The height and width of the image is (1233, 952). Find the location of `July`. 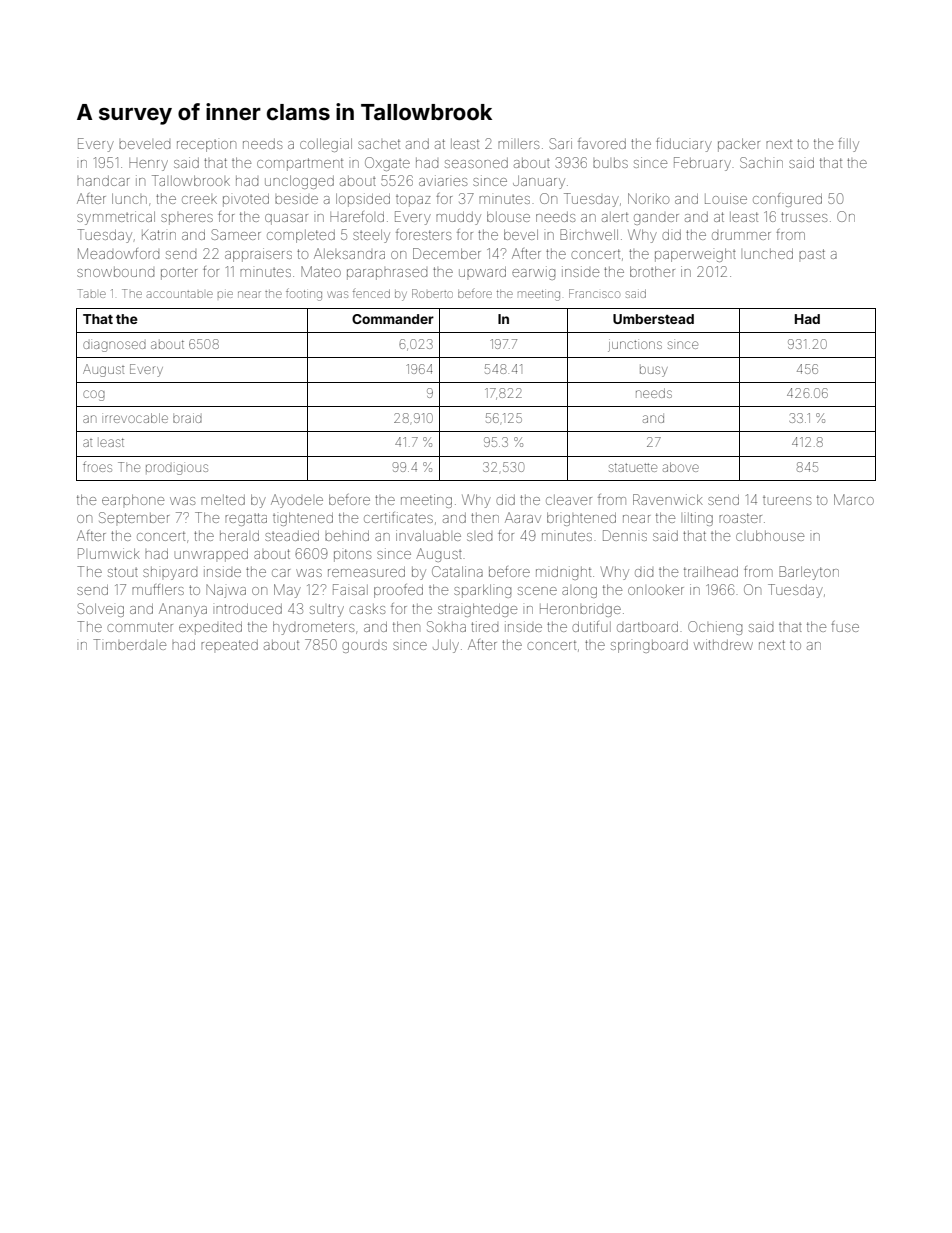

July is located at coordinates (446, 646).
